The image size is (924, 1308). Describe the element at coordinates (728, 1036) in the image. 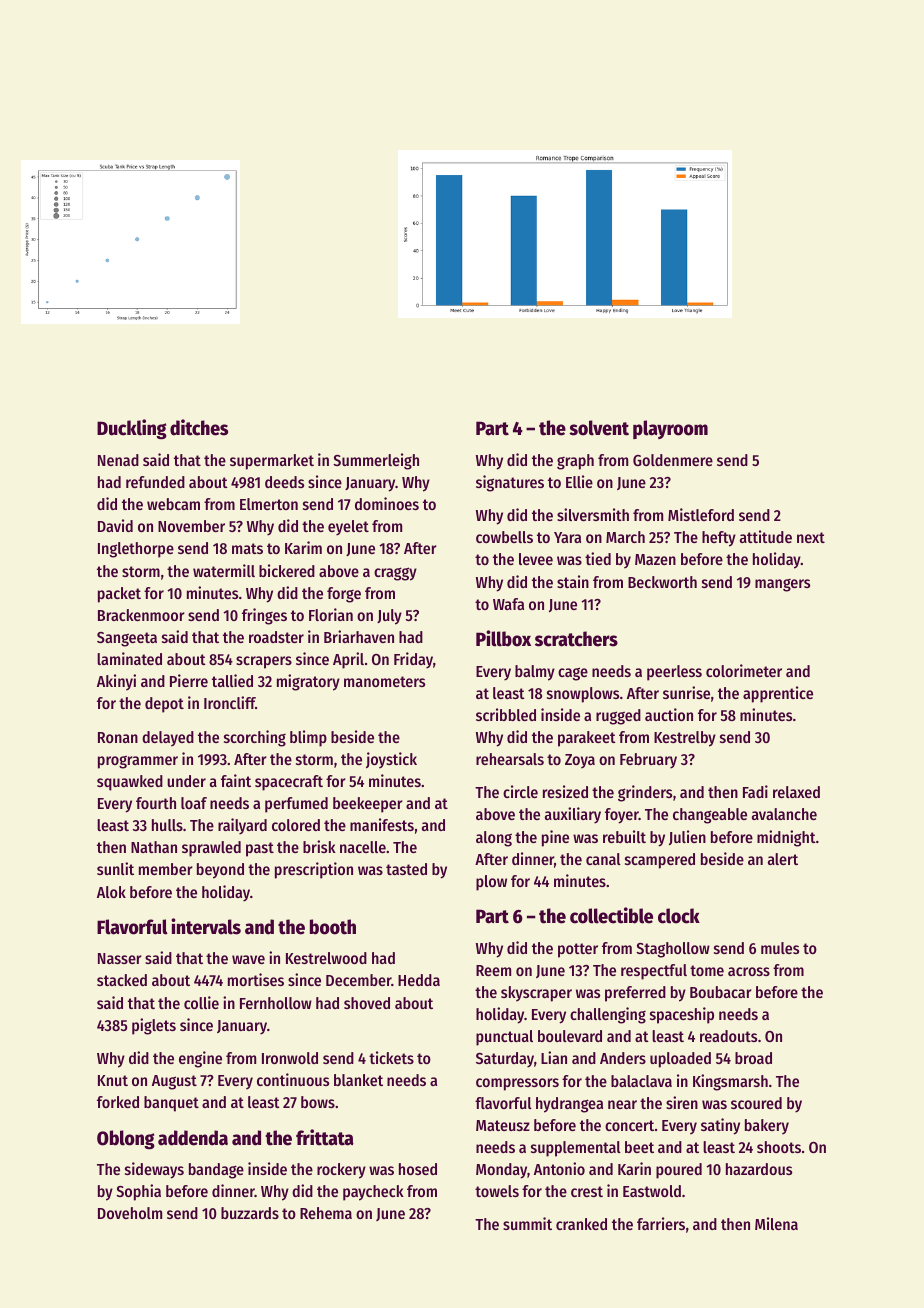

I see `readouts` at that location.
